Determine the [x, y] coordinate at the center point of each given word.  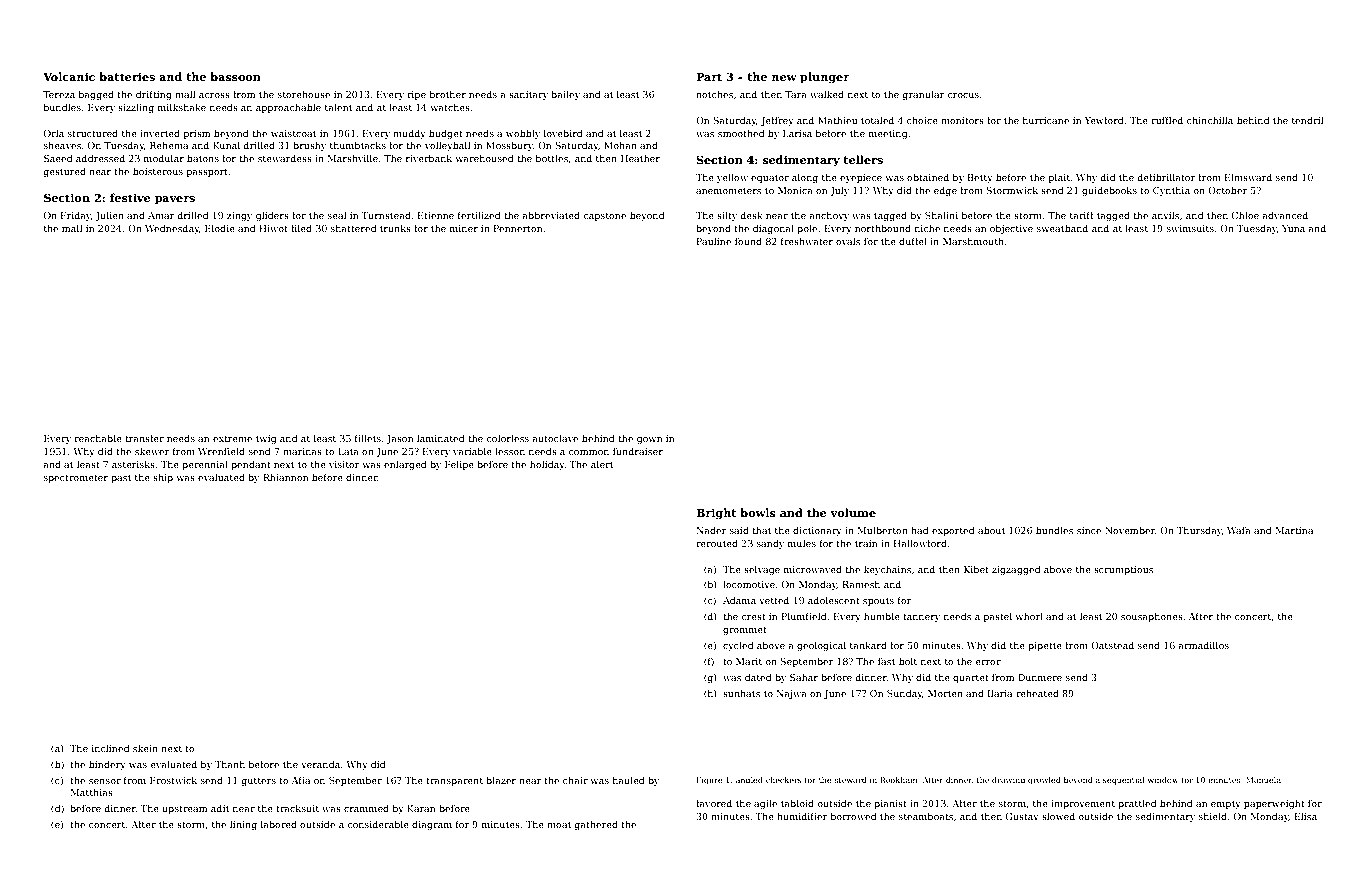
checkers [784, 780]
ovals [848, 241]
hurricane [1046, 120]
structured [93, 133]
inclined [111, 748]
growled [1044, 781]
